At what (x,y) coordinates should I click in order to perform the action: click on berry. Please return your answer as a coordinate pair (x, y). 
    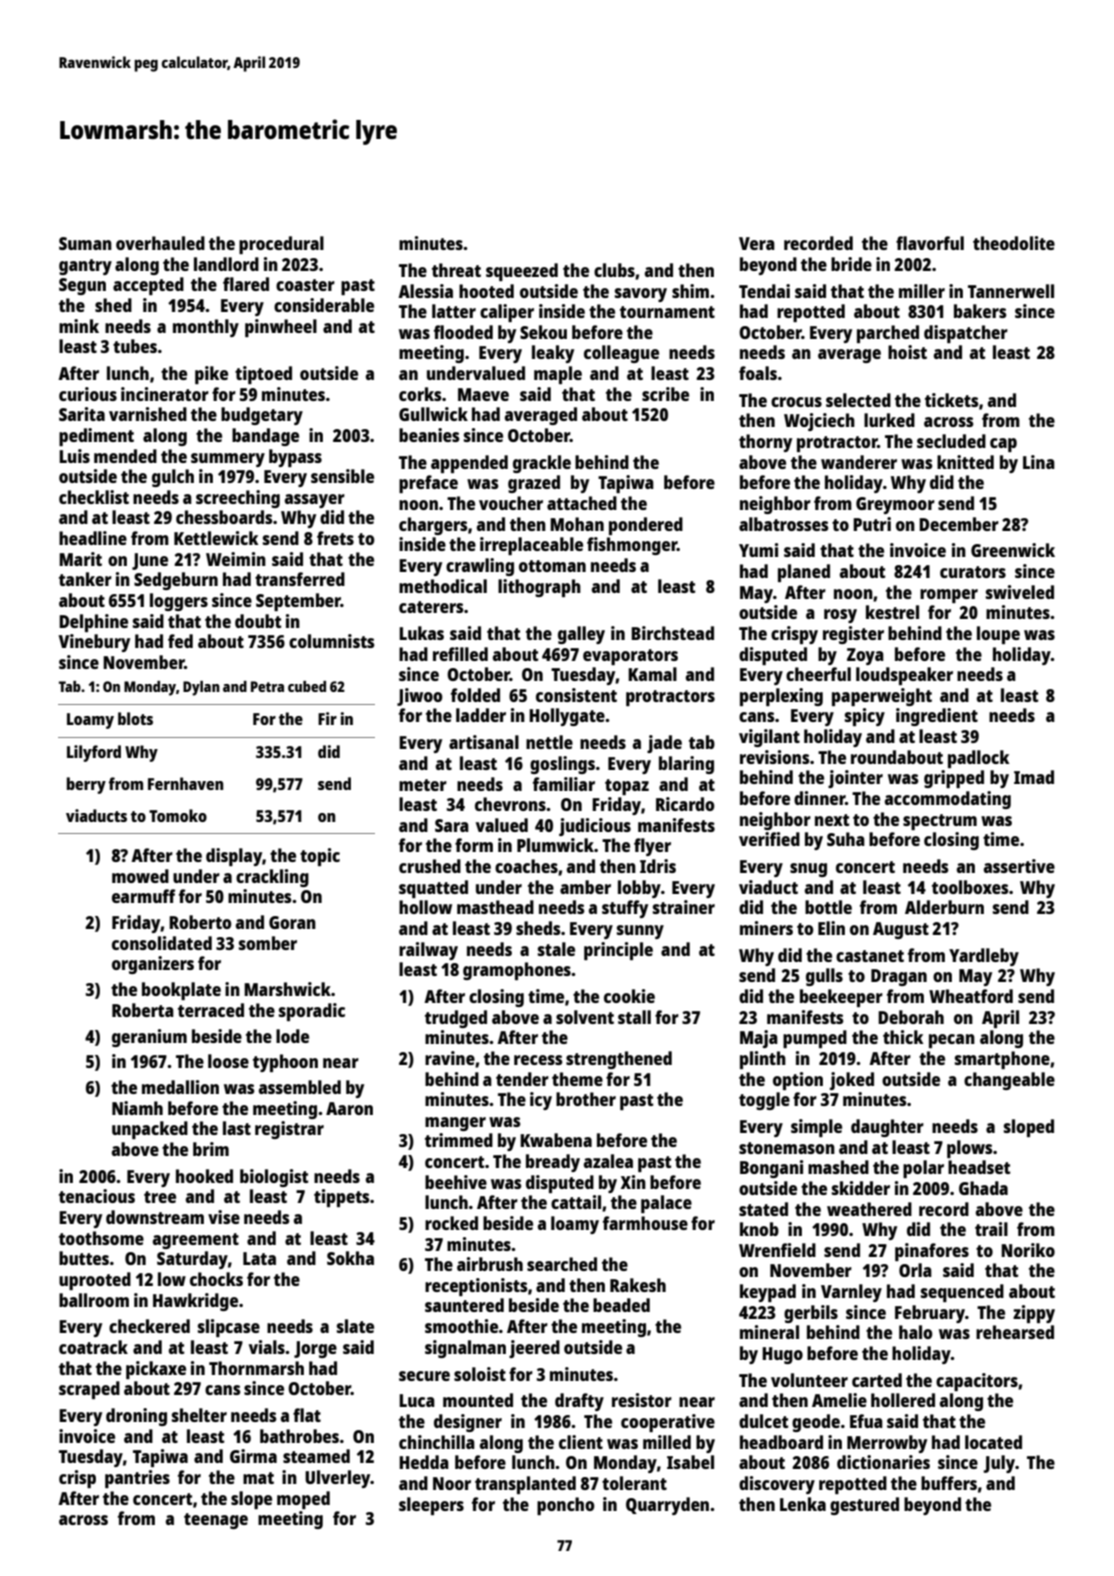
    Looking at the image, I should click on (86, 785).
